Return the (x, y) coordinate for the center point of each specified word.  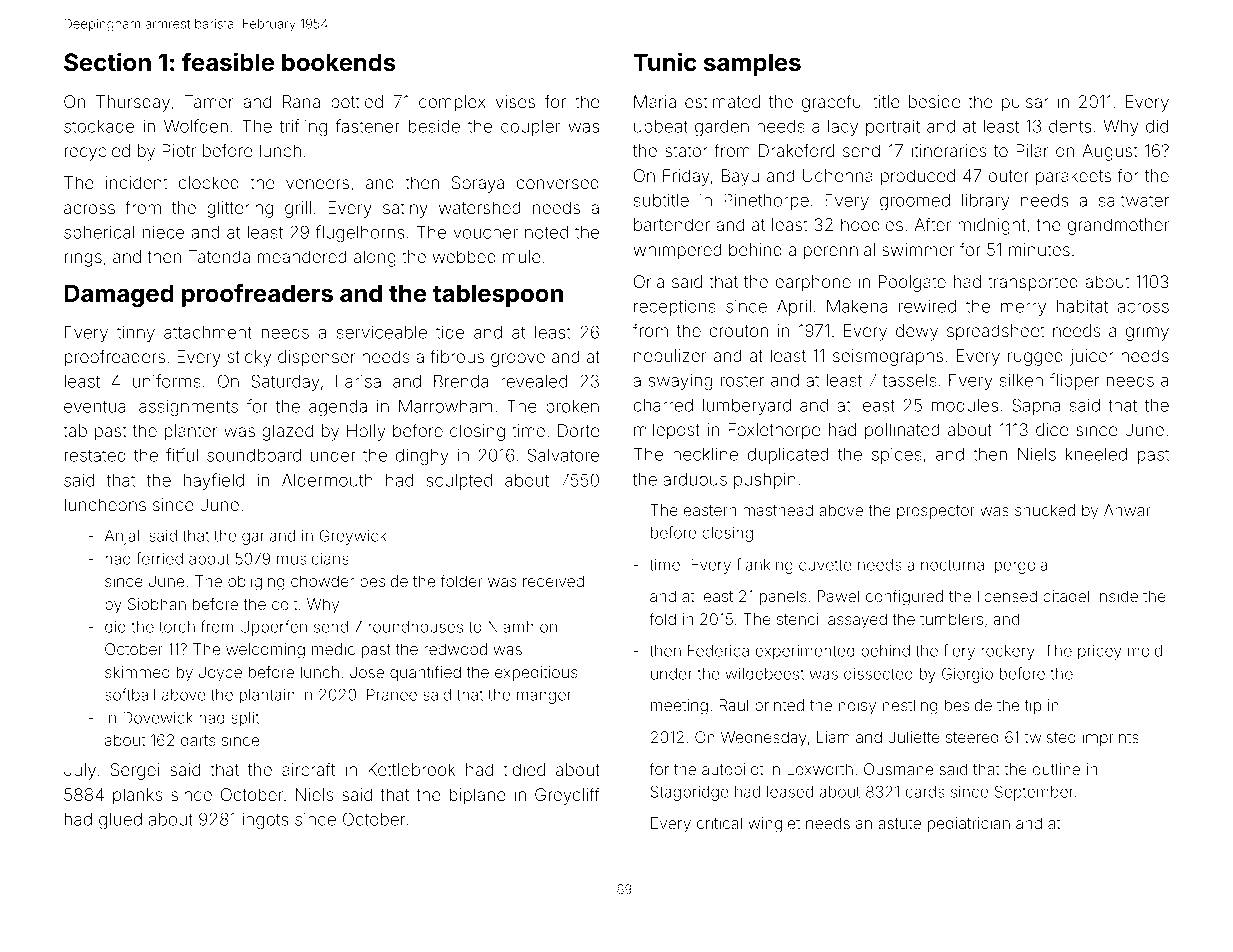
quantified (425, 673)
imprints (1110, 738)
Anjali (124, 537)
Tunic (665, 62)
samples (752, 64)
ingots (265, 821)
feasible (228, 62)
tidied (524, 769)
